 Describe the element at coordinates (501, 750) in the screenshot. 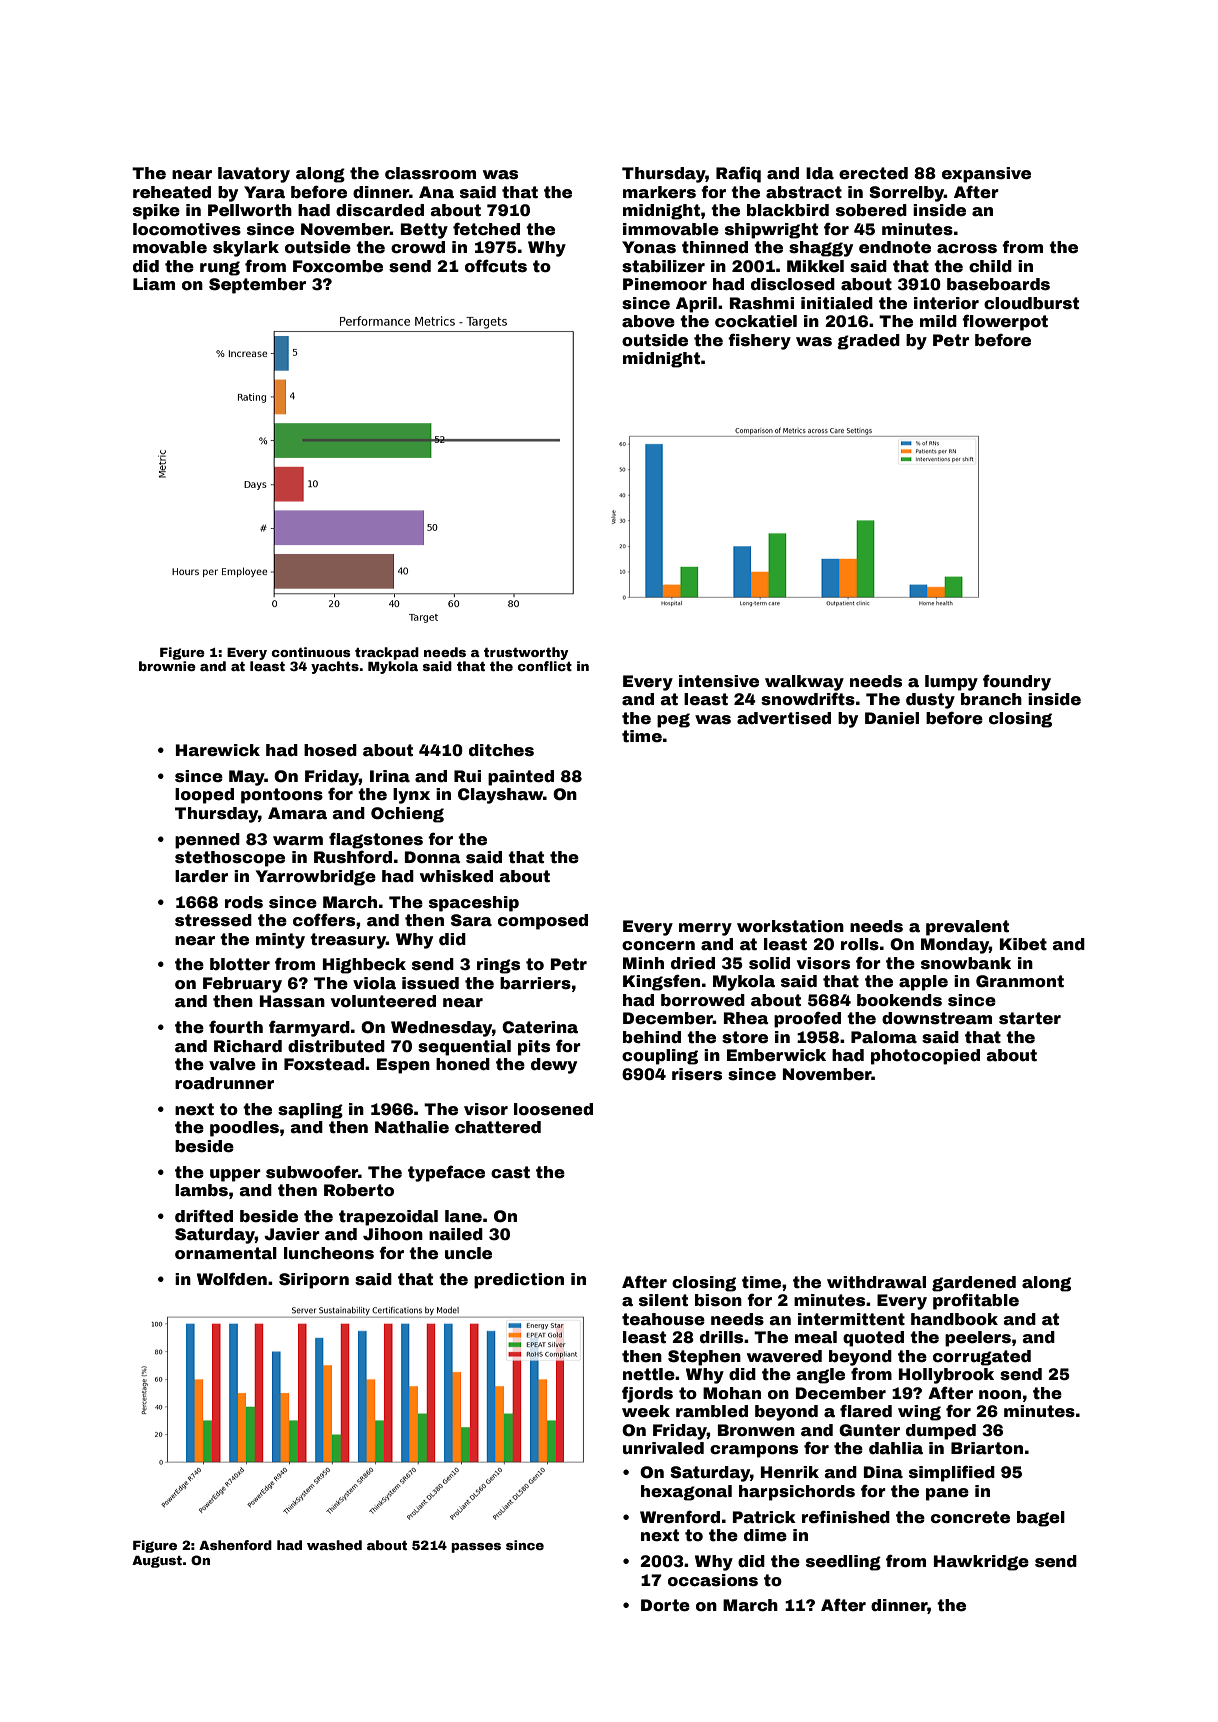

I see `ditches` at that location.
